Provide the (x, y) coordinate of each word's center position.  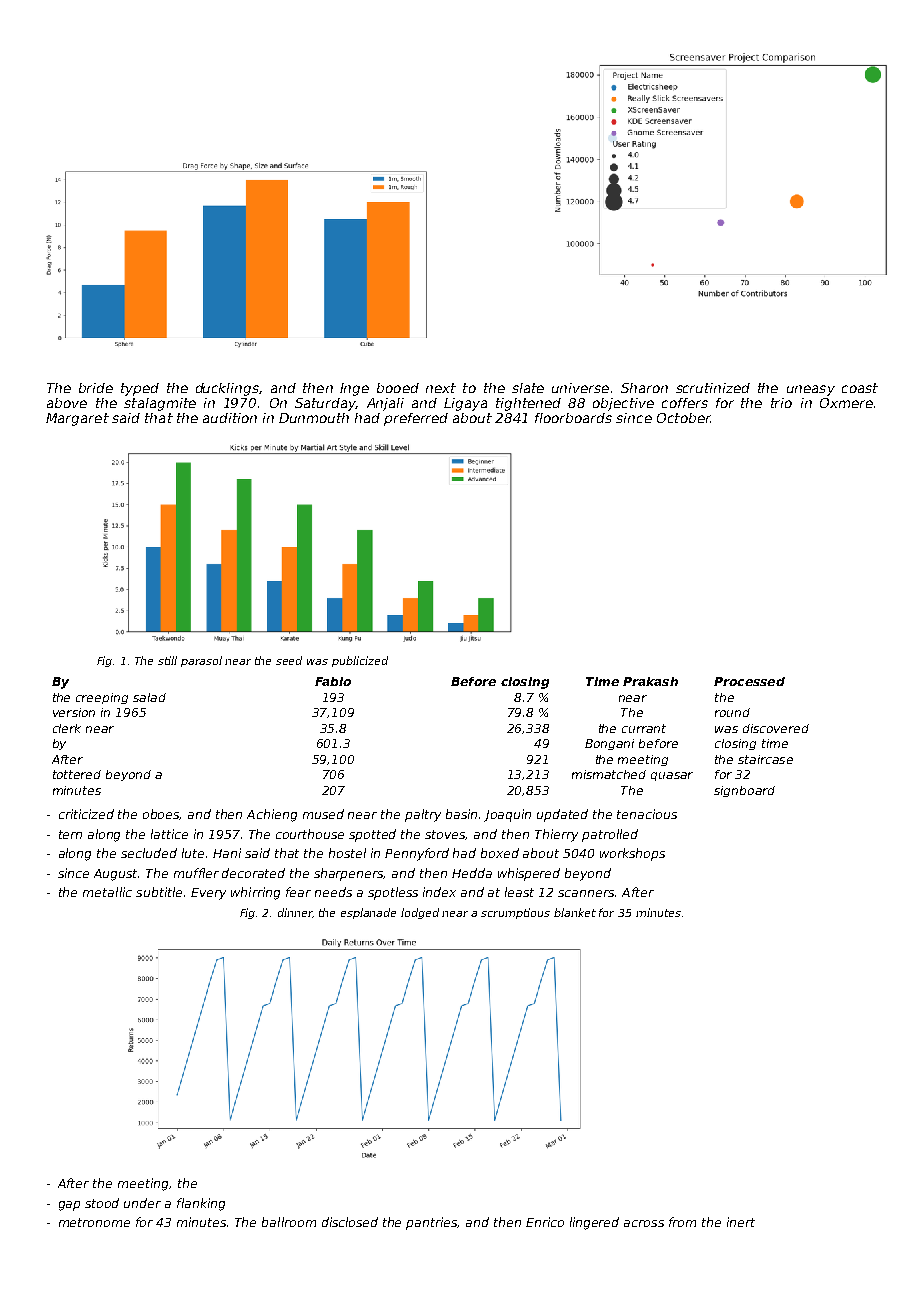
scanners (586, 893)
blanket (575, 912)
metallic (107, 892)
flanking (201, 1204)
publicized (360, 661)
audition (230, 418)
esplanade (368, 913)
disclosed (350, 1222)
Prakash (650, 681)
